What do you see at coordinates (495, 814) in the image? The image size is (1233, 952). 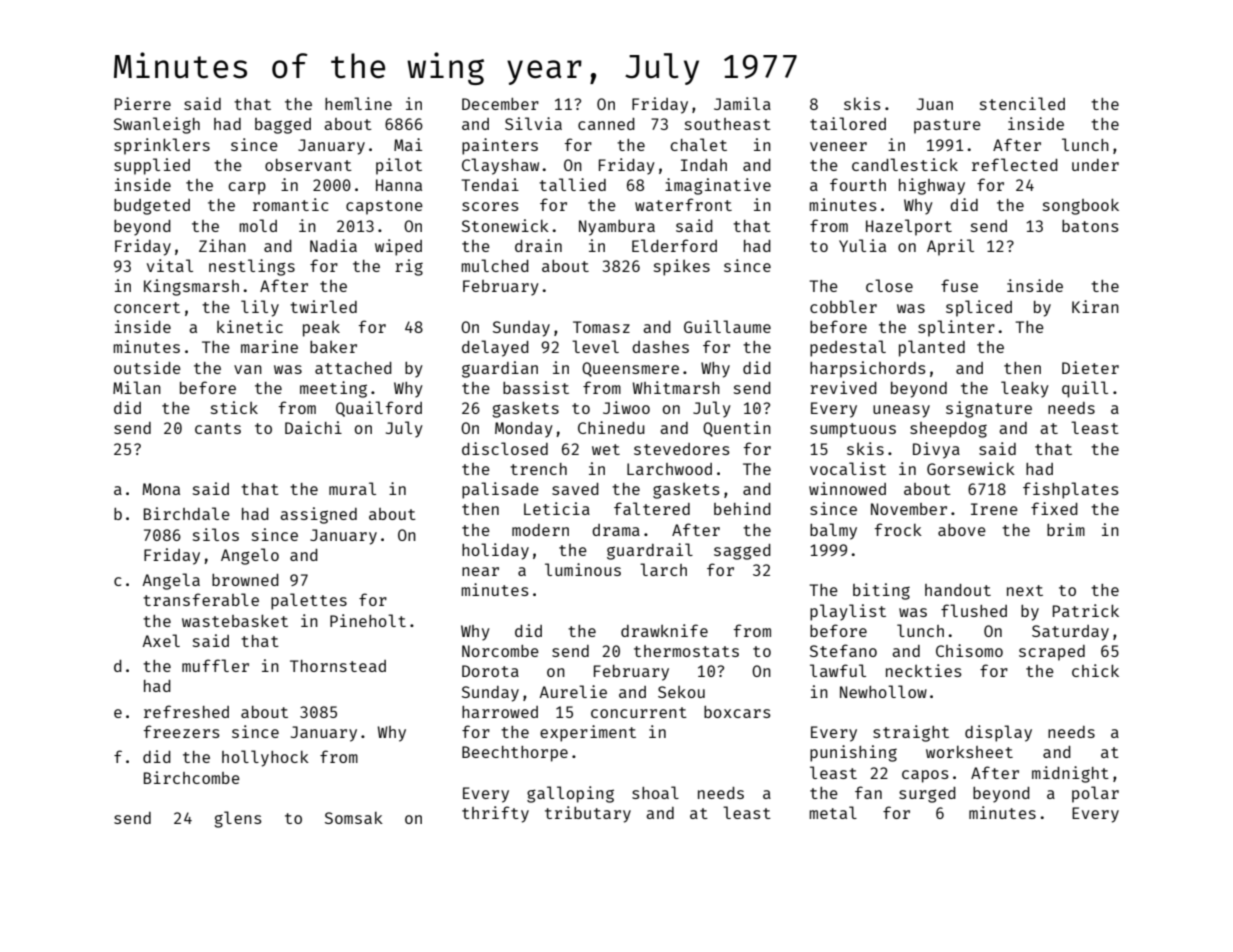 I see `thrifty` at bounding box center [495, 814].
